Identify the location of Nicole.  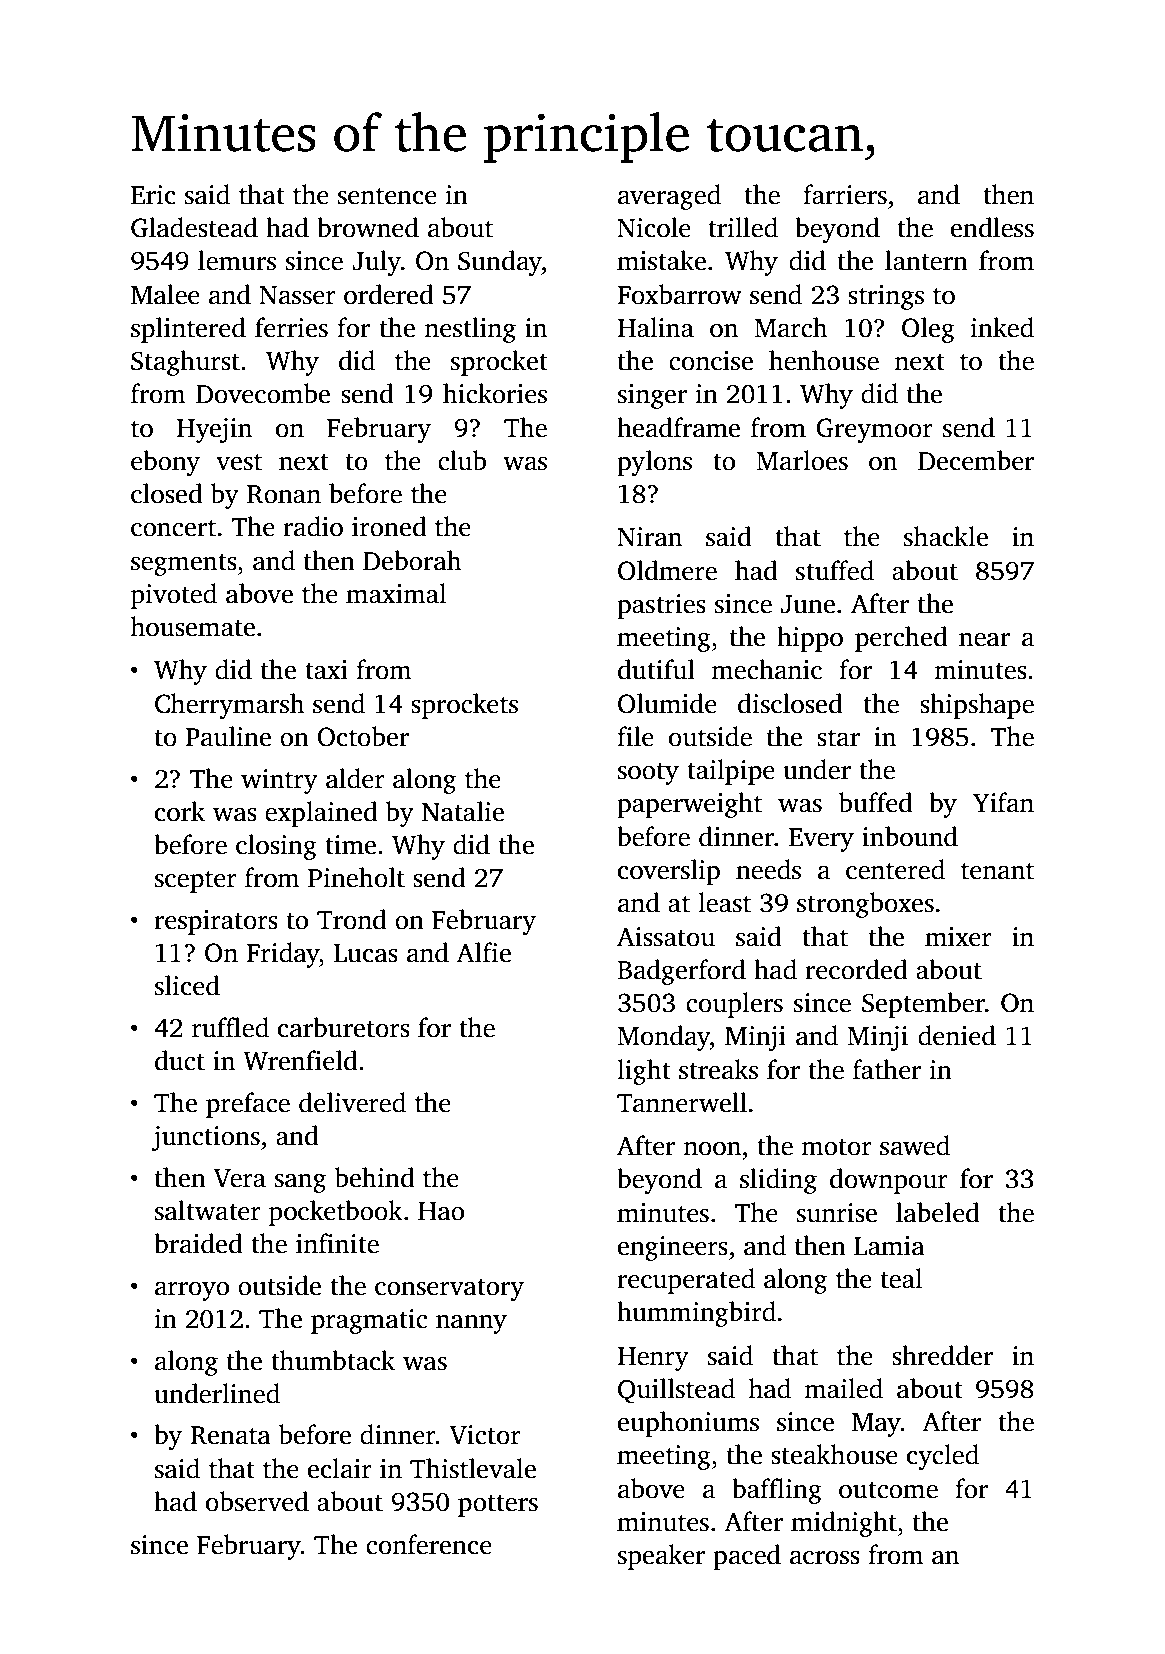
(654, 227).
